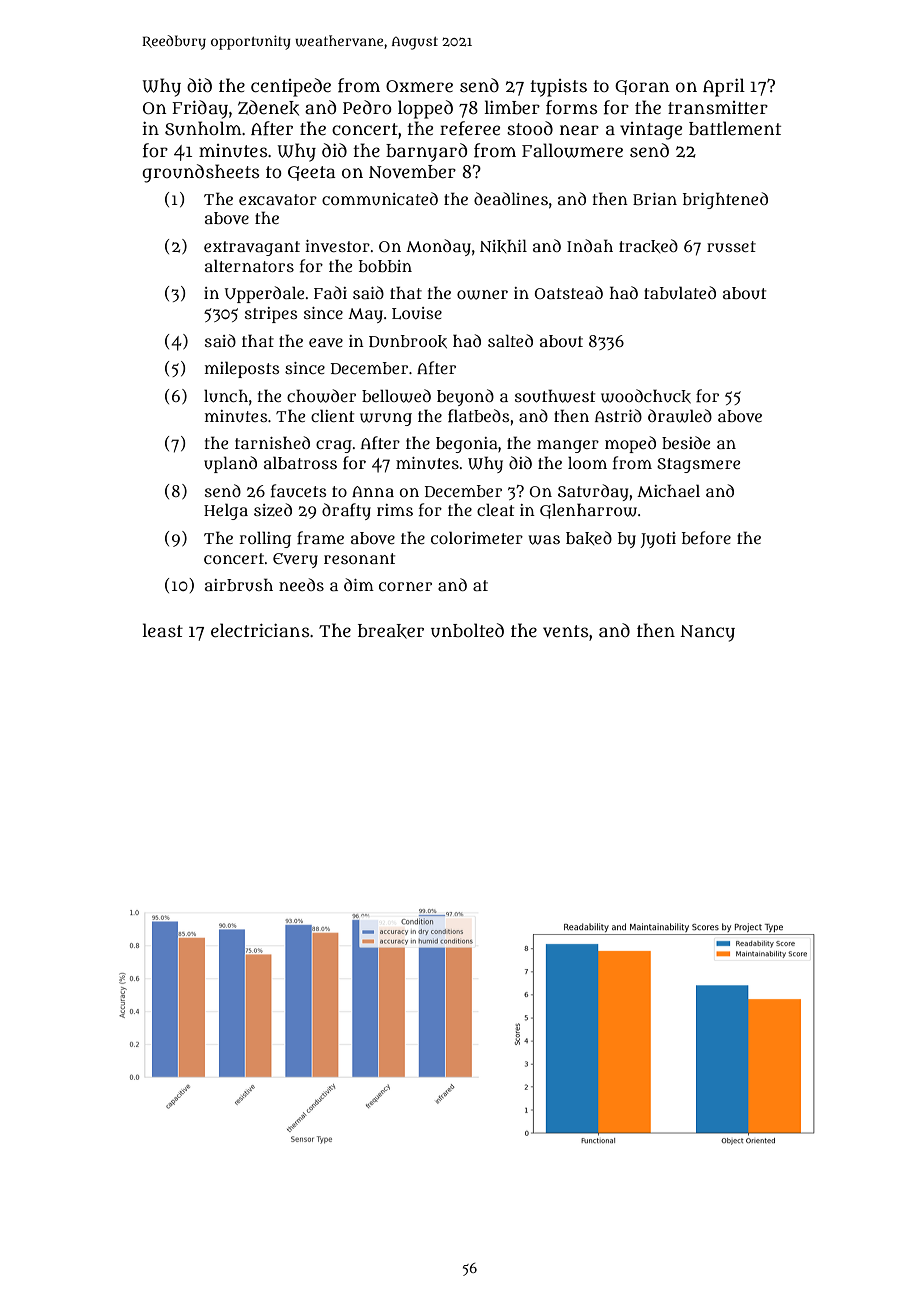 Image resolution: width=924 pixels, height=1314 pixels. Describe the element at coordinates (385, 266) in the image. I see `bobbin` at that location.
